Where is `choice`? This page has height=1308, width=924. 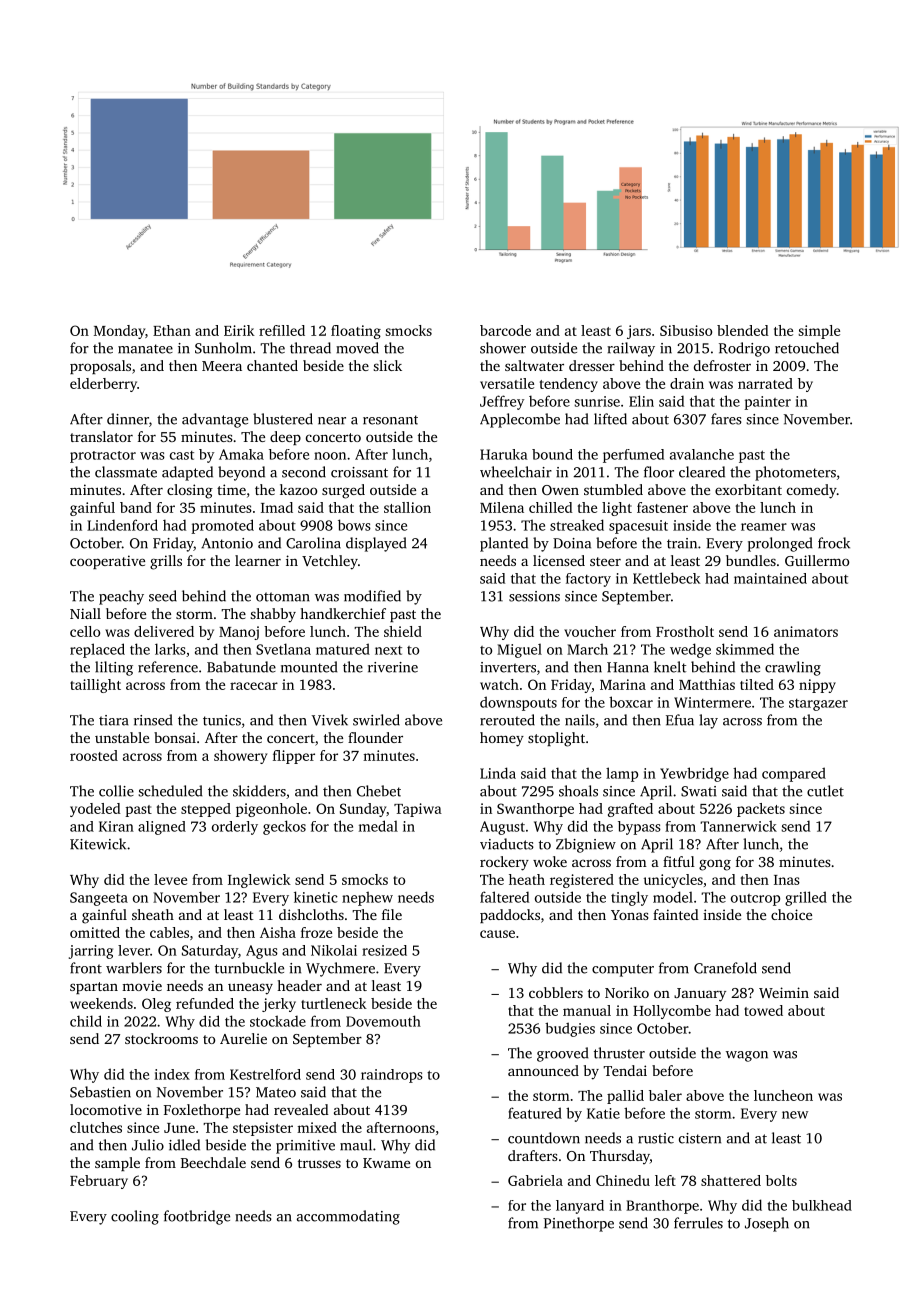
choice is located at coordinates (791, 914).
